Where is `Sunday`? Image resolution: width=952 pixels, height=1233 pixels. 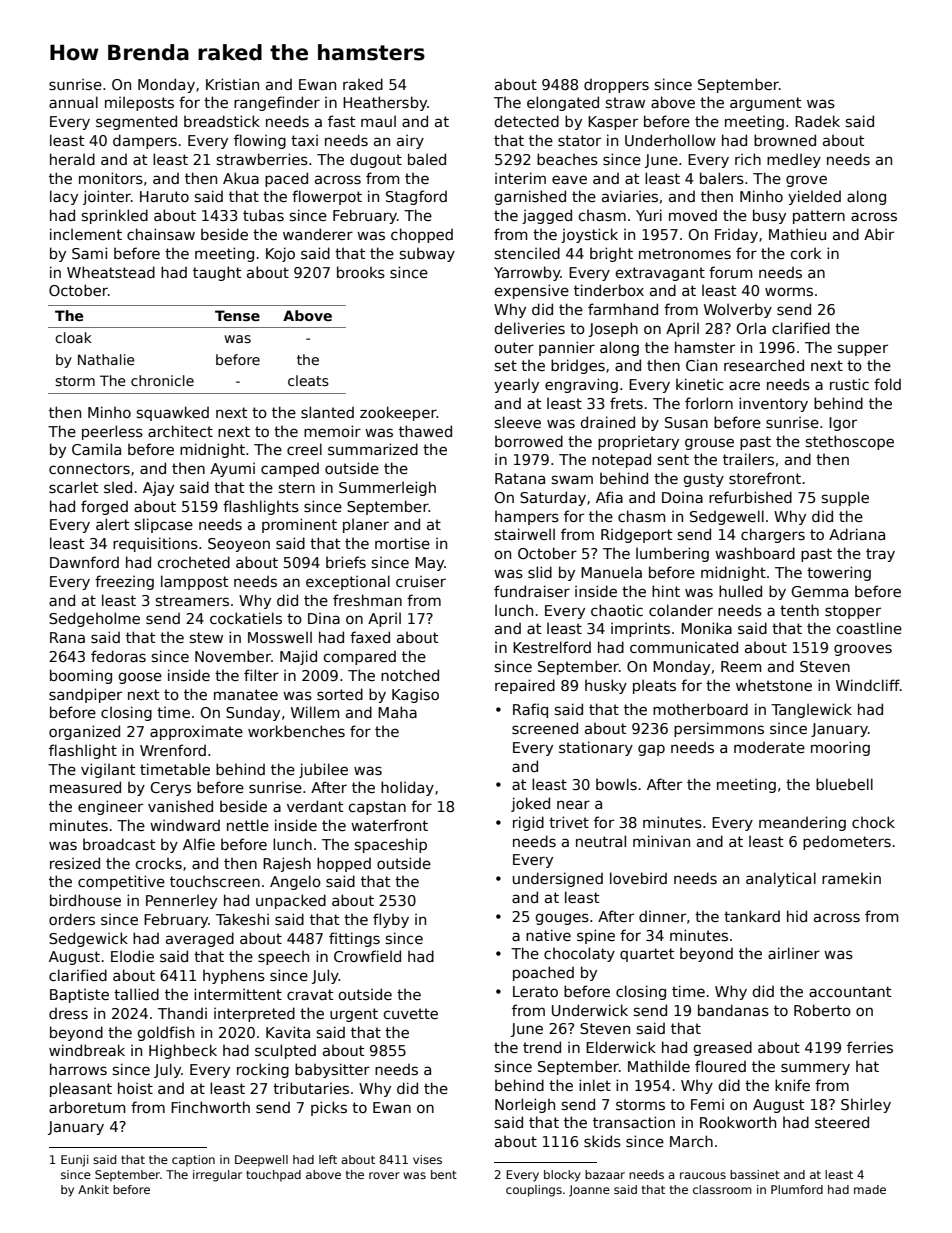
Sunday is located at coordinates (253, 713).
